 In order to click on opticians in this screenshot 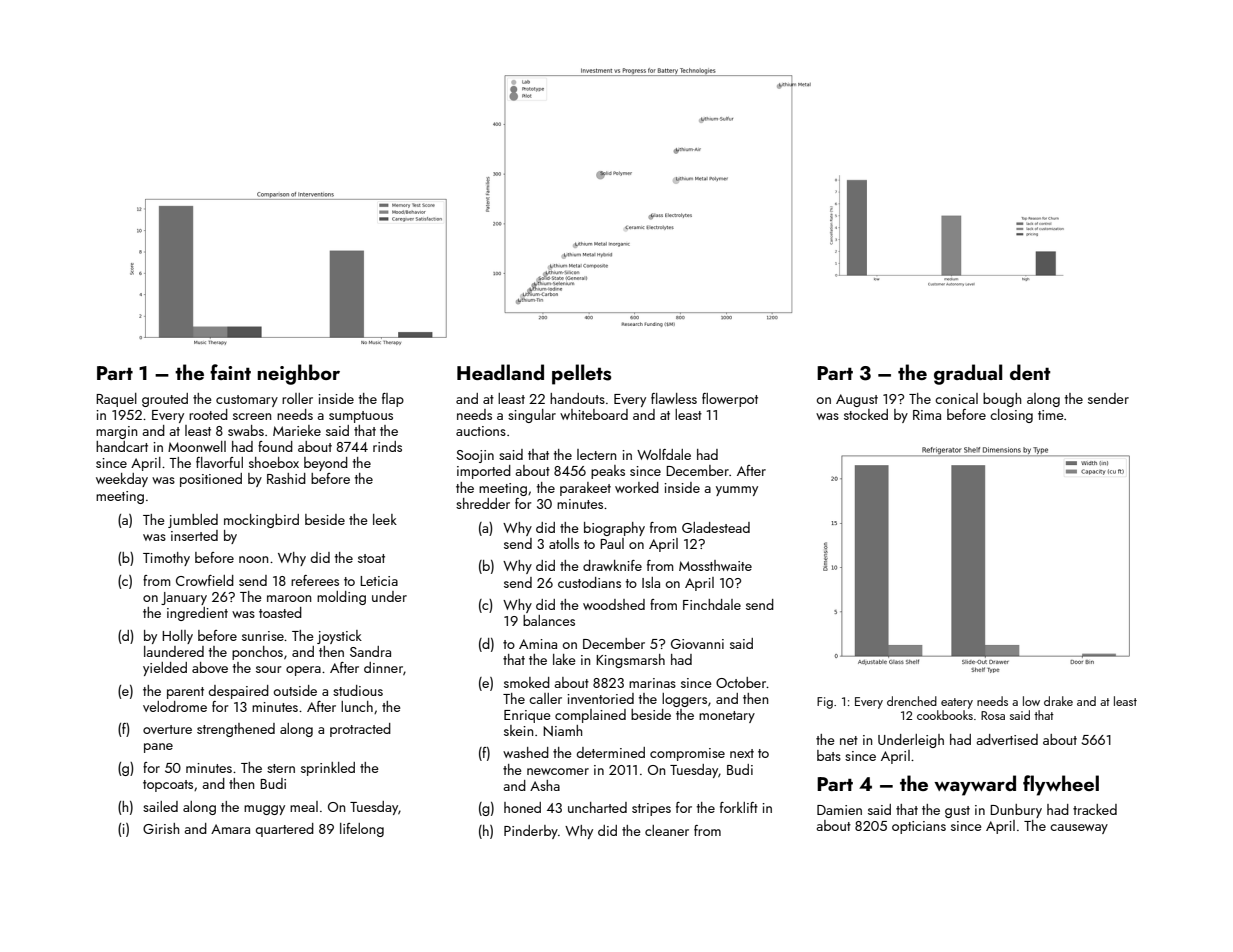, I will do `click(919, 827)`.
